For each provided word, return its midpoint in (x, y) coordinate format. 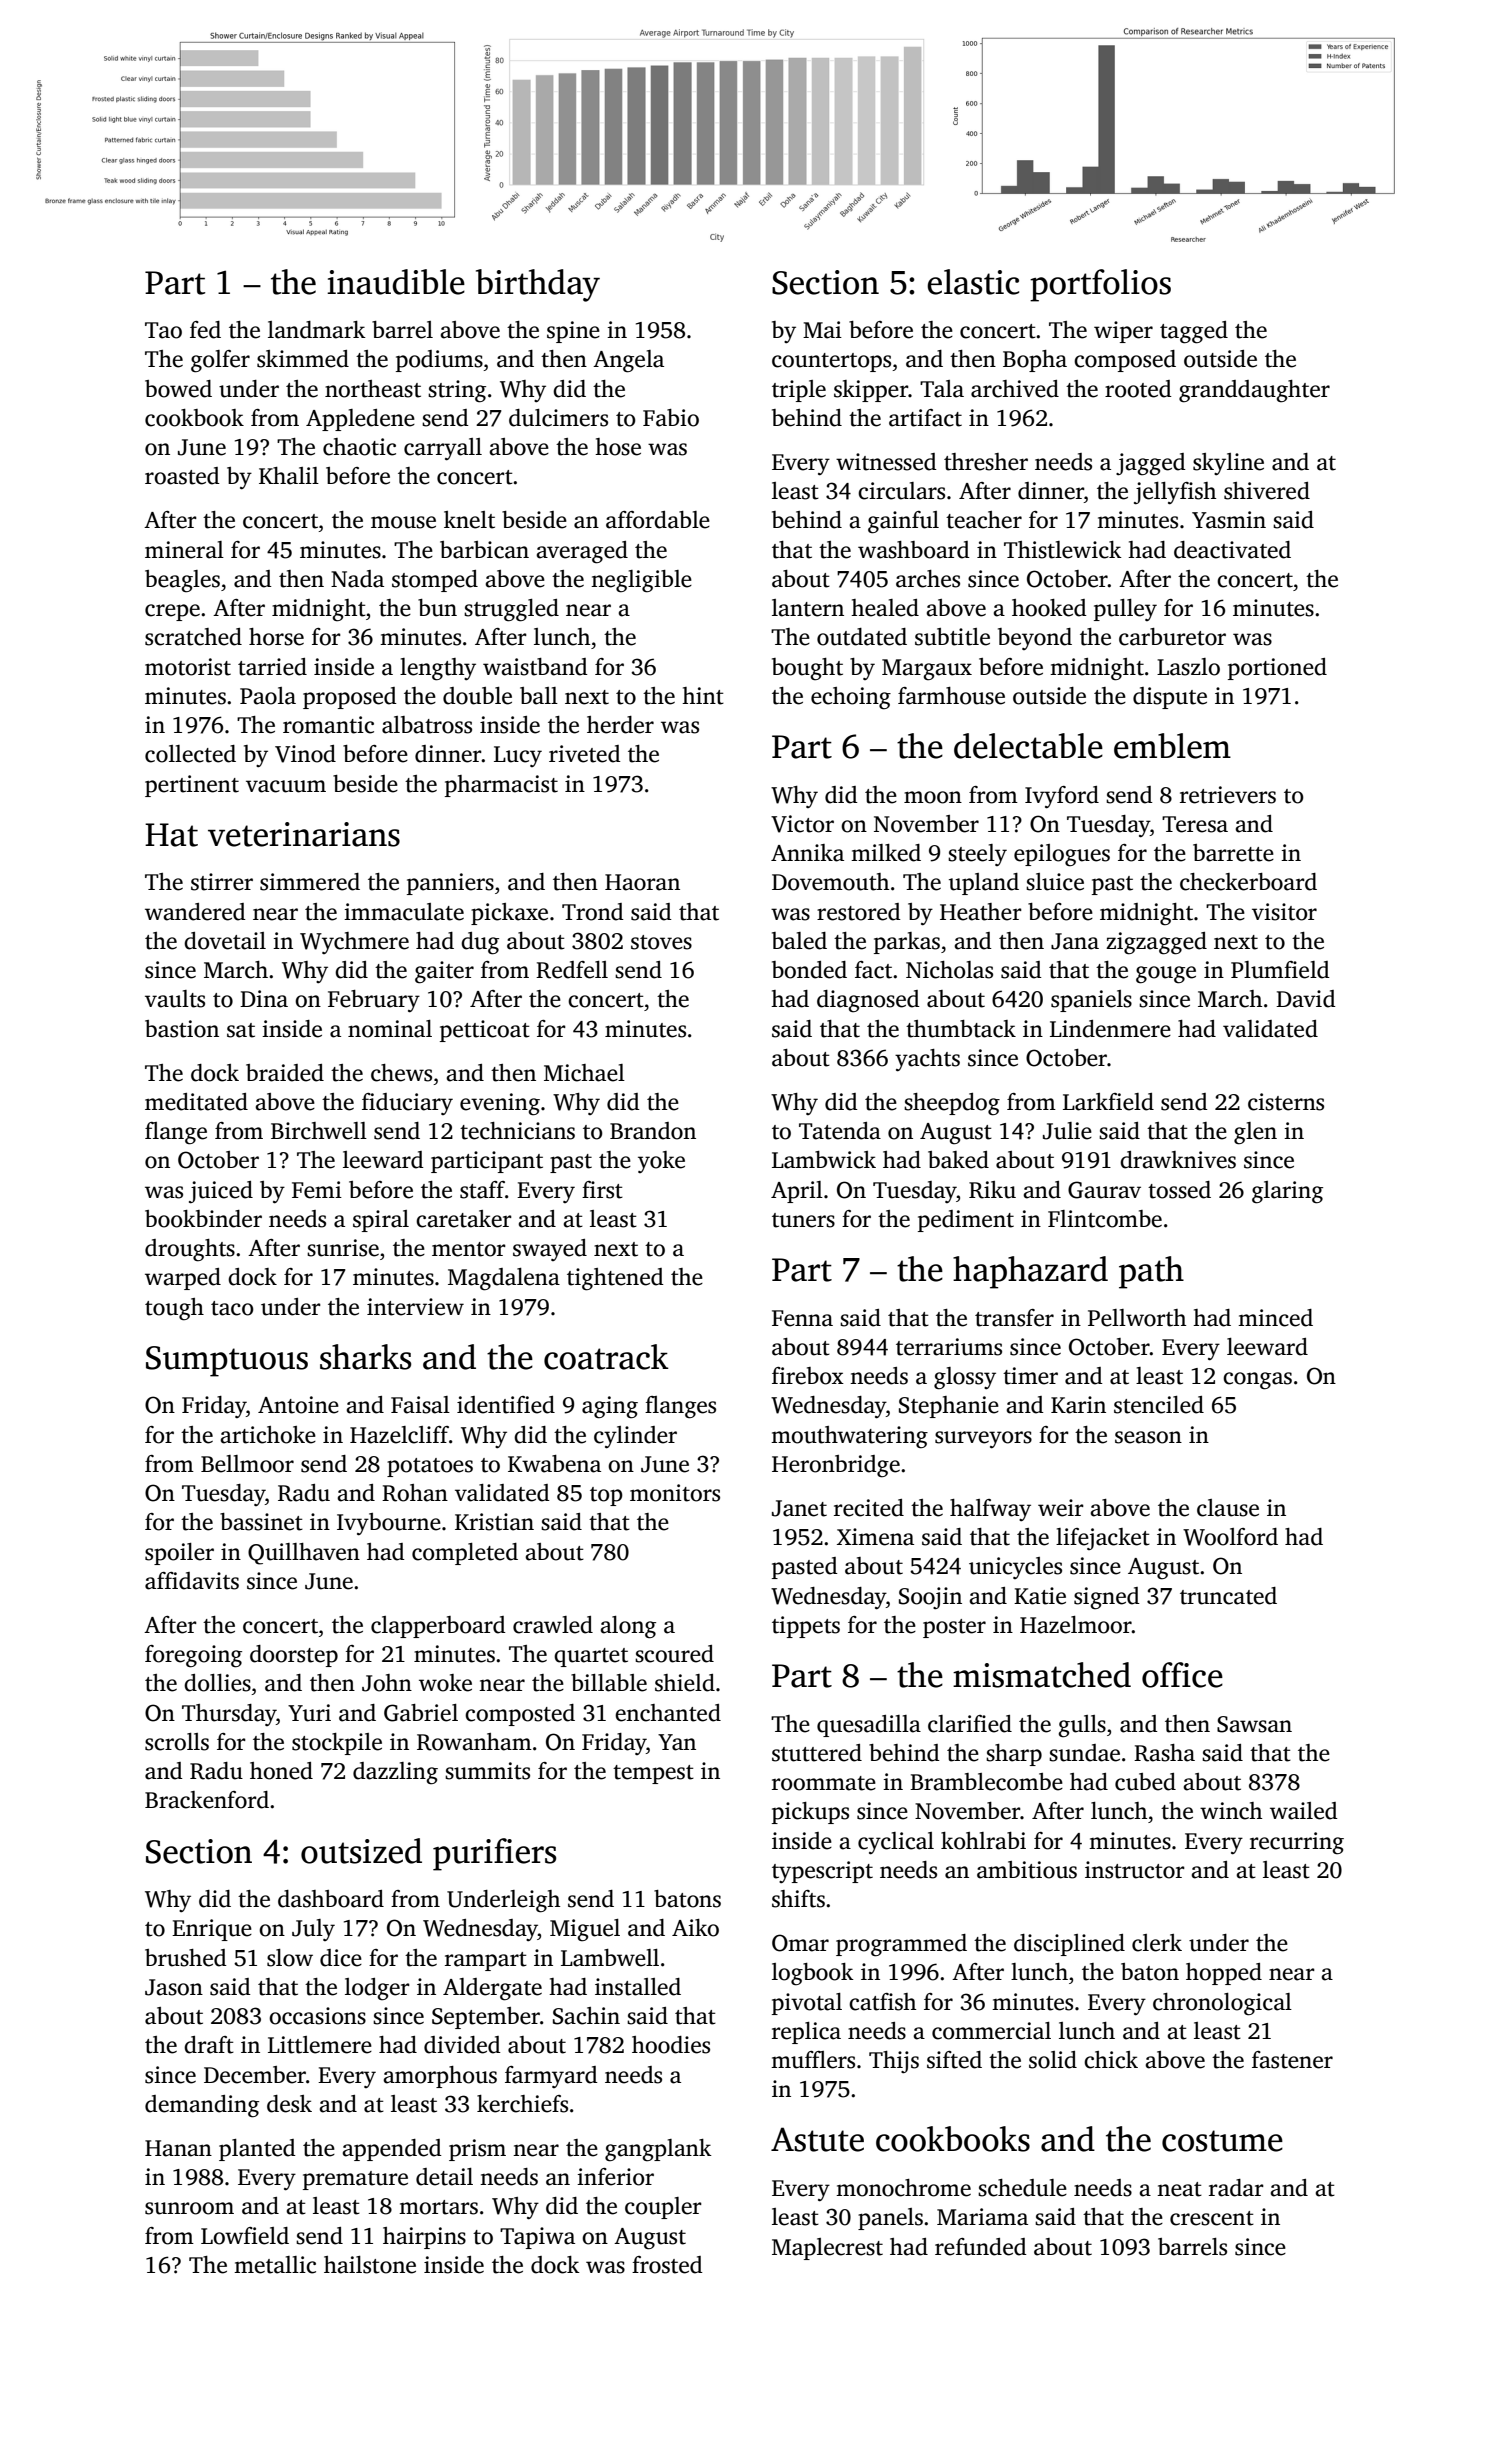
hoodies (671, 2045)
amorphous (440, 2077)
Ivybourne (389, 1524)
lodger (377, 1989)
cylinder (635, 1437)
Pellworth (1137, 1318)
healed (885, 608)
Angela (628, 361)
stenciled (1159, 1405)
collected (190, 754)
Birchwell (319, 1131)
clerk (1157, 1943)
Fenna (802, 1318)
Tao (163, 330)
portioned (1277, 669)
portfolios (1100, 285)
